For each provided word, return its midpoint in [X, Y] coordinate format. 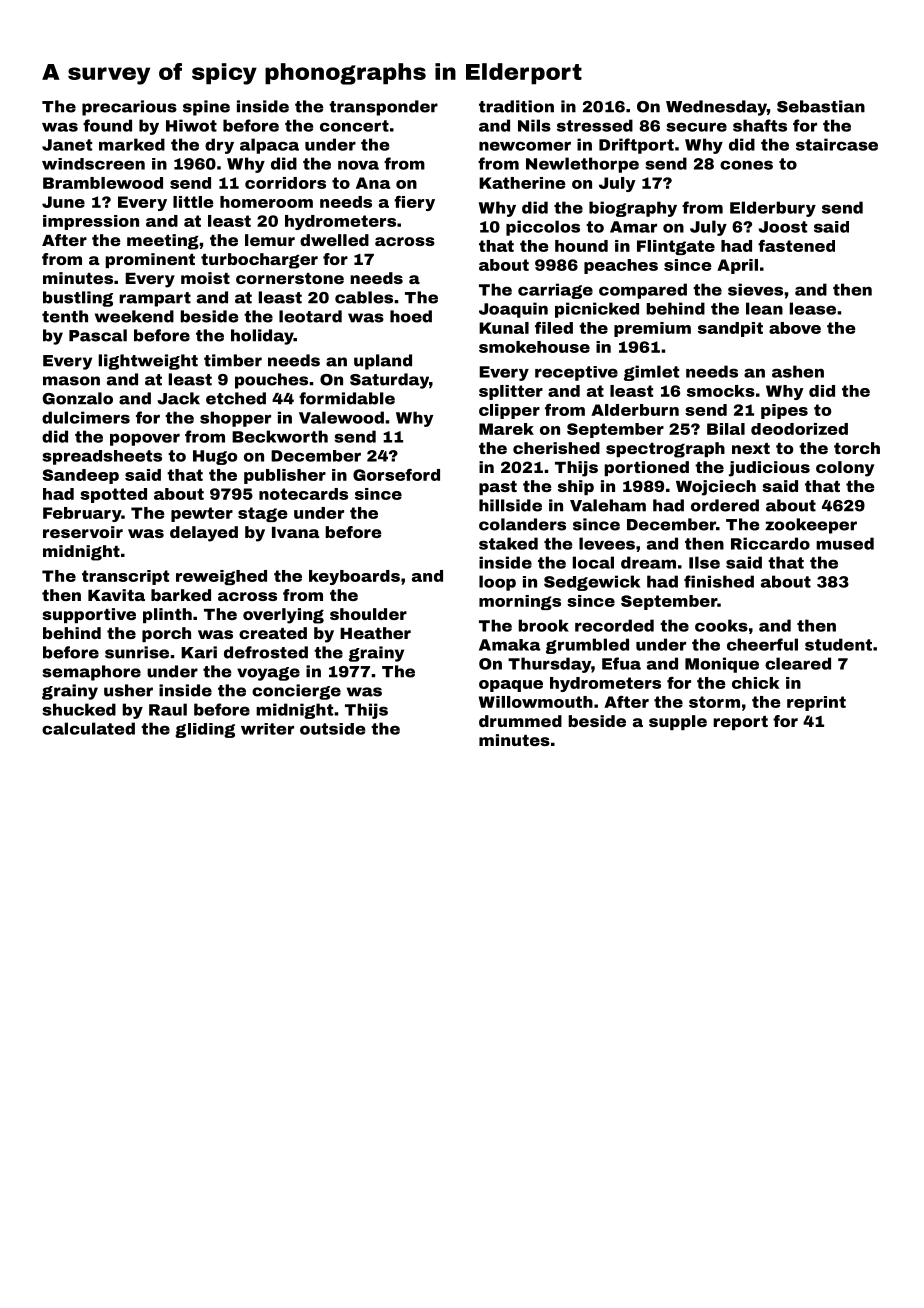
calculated [88, 728]
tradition [516, 106]
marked [132, 144]
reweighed [221, 577]
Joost [782, 227]
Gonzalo [78, 398]
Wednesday [716, 108]
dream [648, 562]
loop [497, 583]
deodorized [799, 429]
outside [332, 729]
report [740, 723]
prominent [150, 260]
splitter [511, 392]
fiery [414, 203]
